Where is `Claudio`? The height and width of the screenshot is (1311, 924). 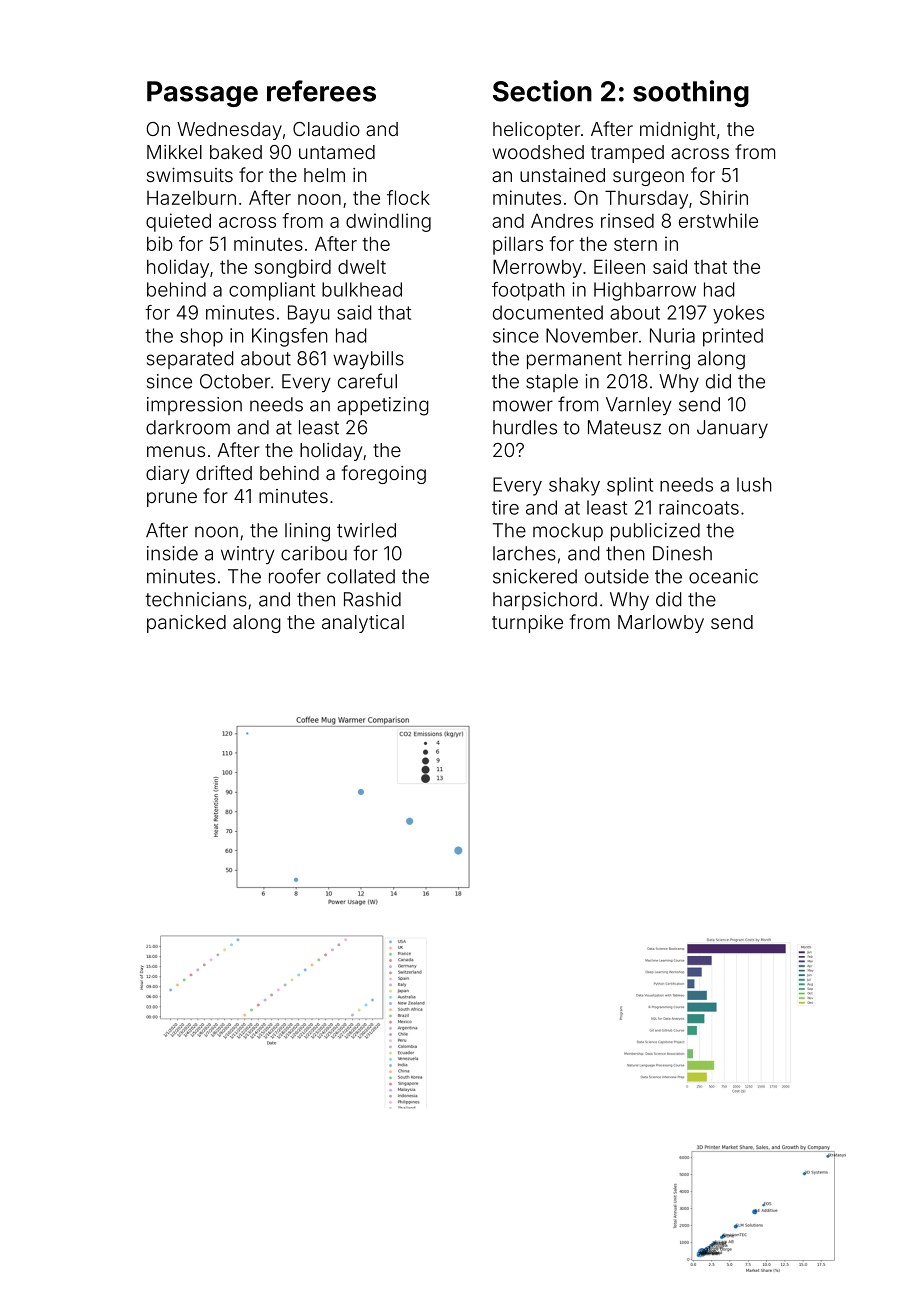 Claudio is located at coordinates (326, 129).
